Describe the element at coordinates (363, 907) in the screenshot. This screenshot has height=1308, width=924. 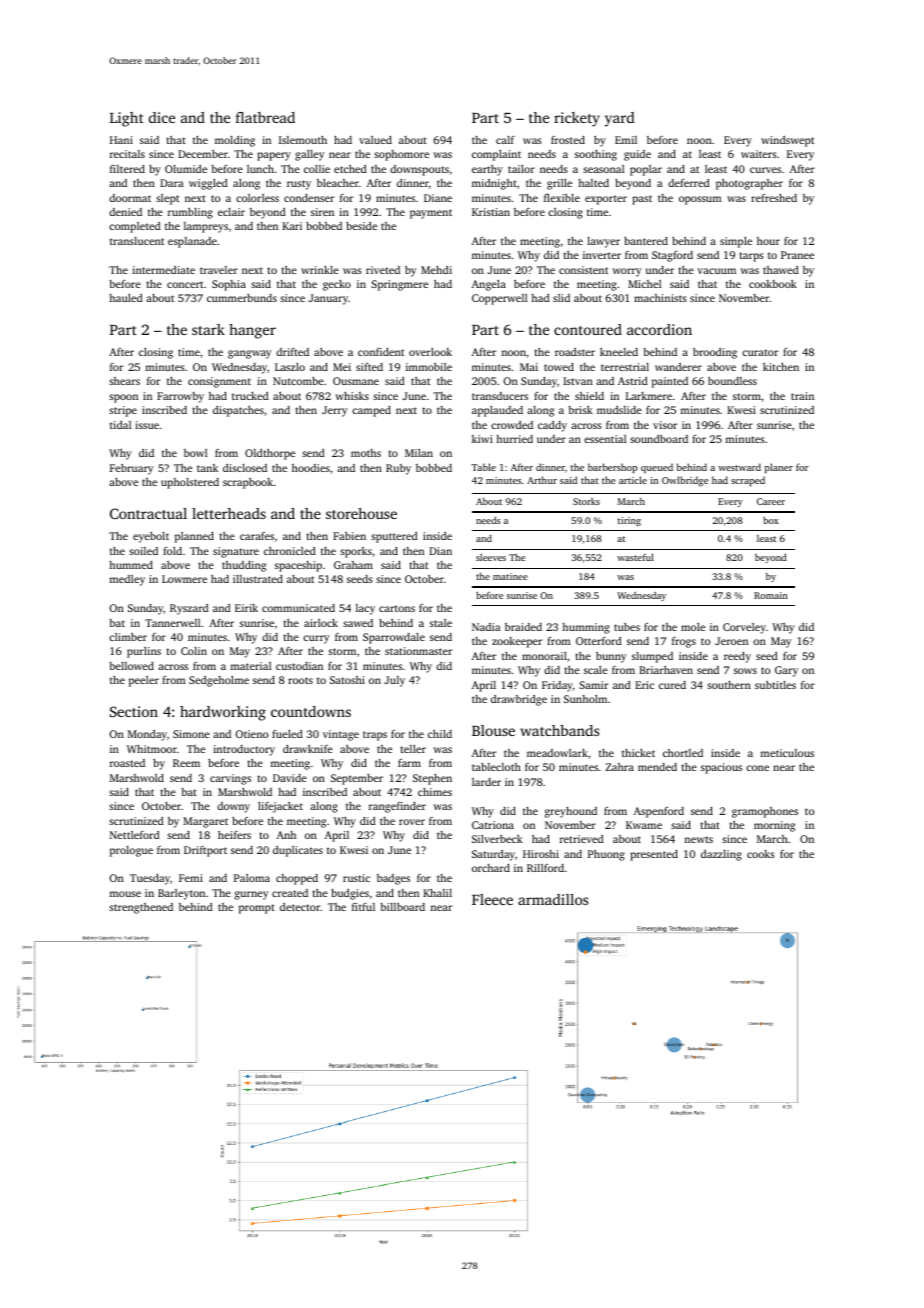
I see `fitful` at that location.
